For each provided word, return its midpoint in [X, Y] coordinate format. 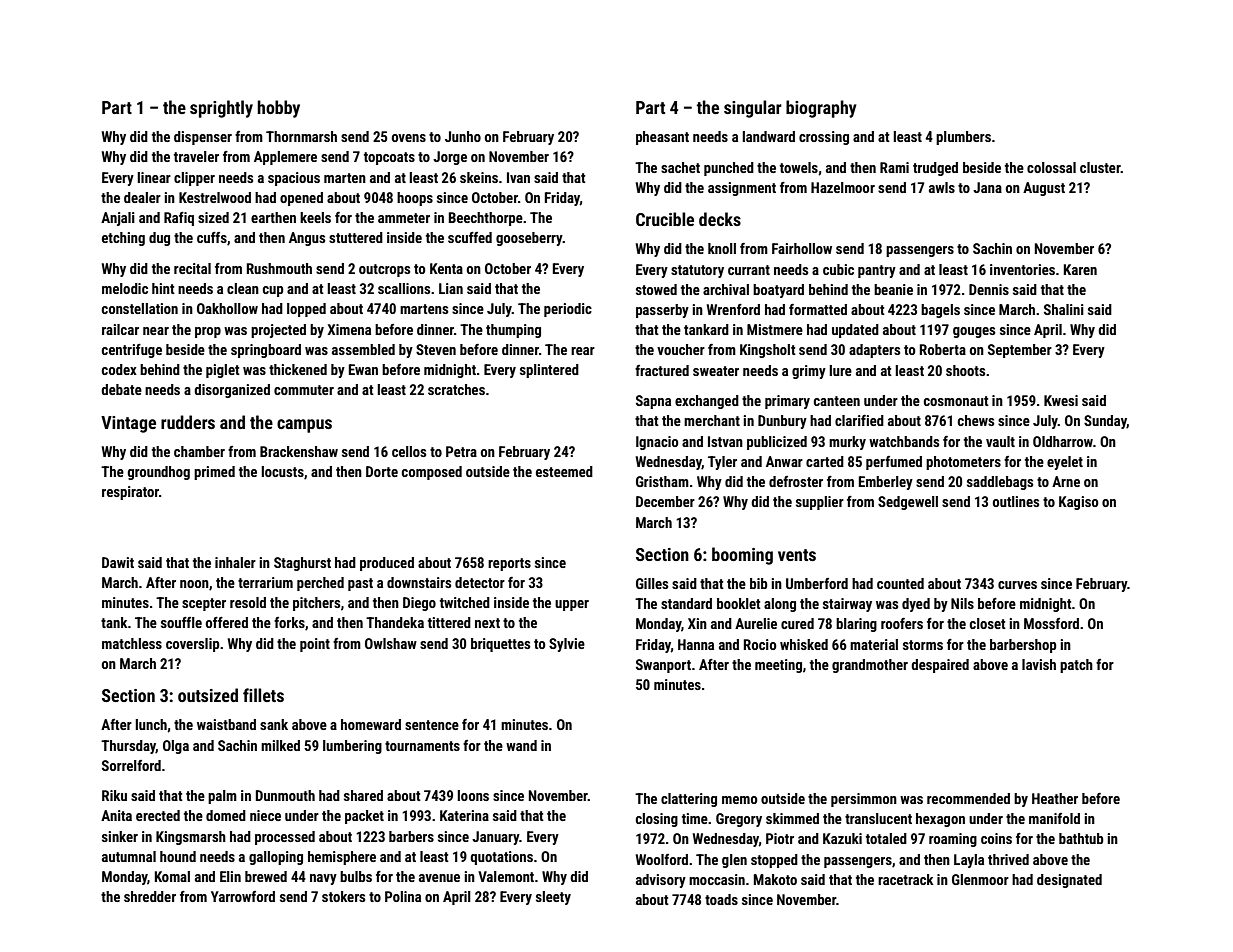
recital [192, 268]
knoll [722, 248]
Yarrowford [243, 896]
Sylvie [567, 645]
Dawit [118, 562]
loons [473, 795]
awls [942, 187]
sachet [680, 167]
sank [274, 724]
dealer [142, 197]
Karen [1080, 269]
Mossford [1051, 623]
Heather [1055, 798]
